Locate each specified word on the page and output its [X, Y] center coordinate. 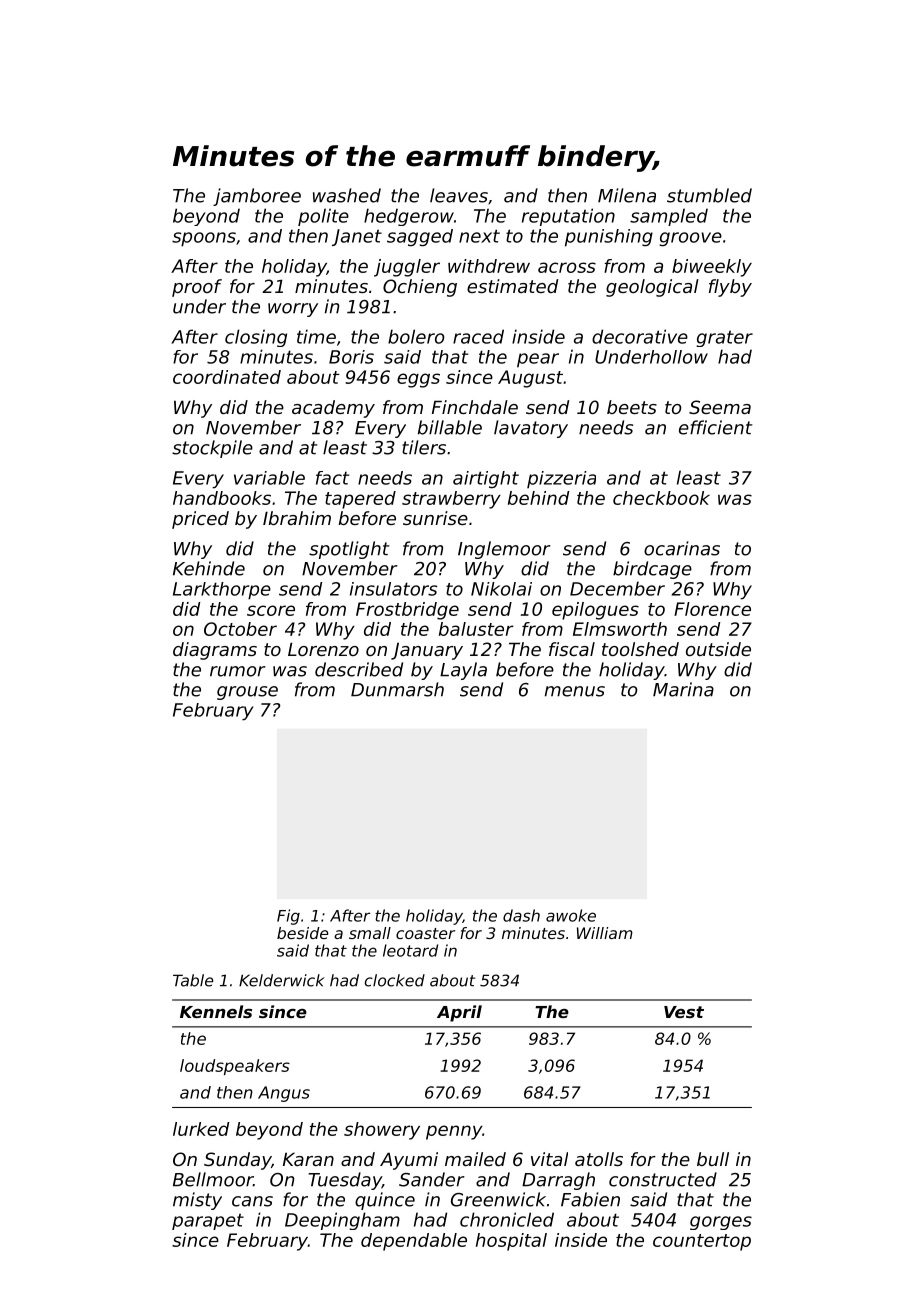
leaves [459, 195]
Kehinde [209, 568]
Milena [627, 195]
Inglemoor [504, 550]
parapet [208, 1222]
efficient [716, 427]
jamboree [257, 197]
